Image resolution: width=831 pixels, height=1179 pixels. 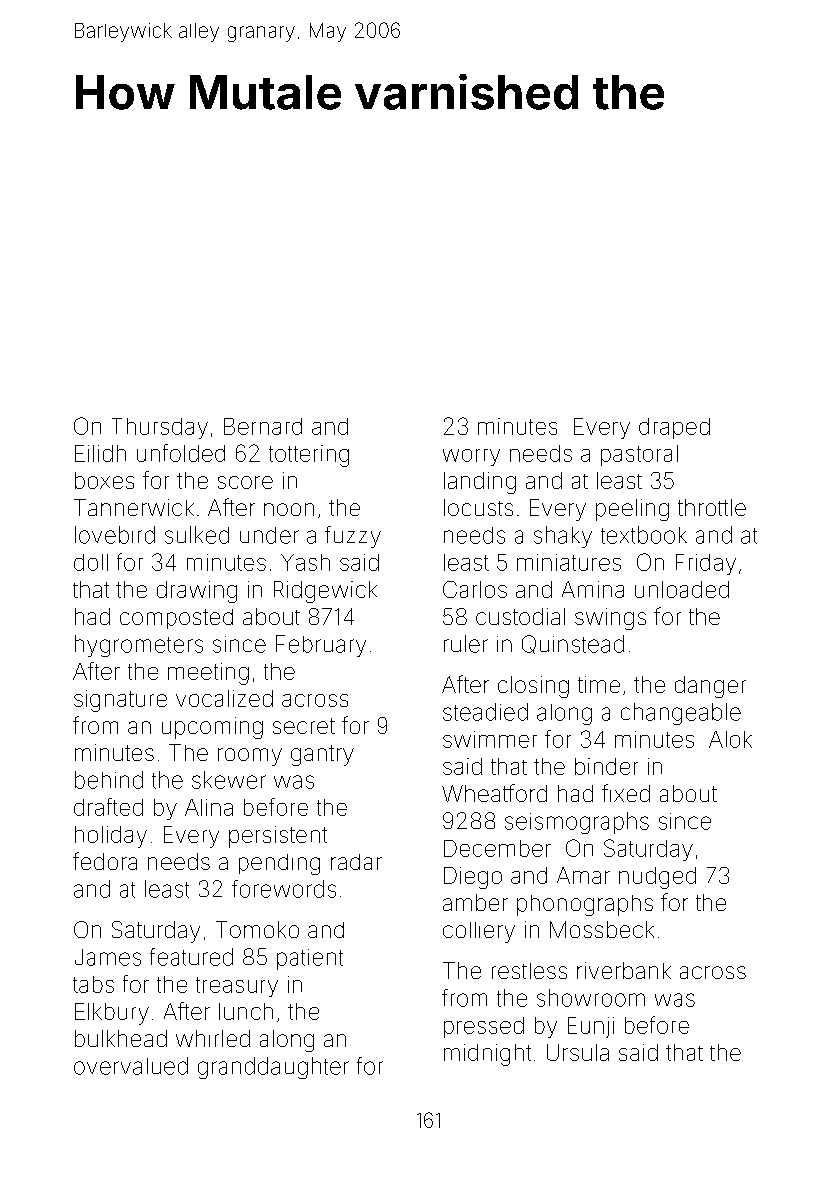 I want to click on overvalued, so click(x=131, y=1066).
